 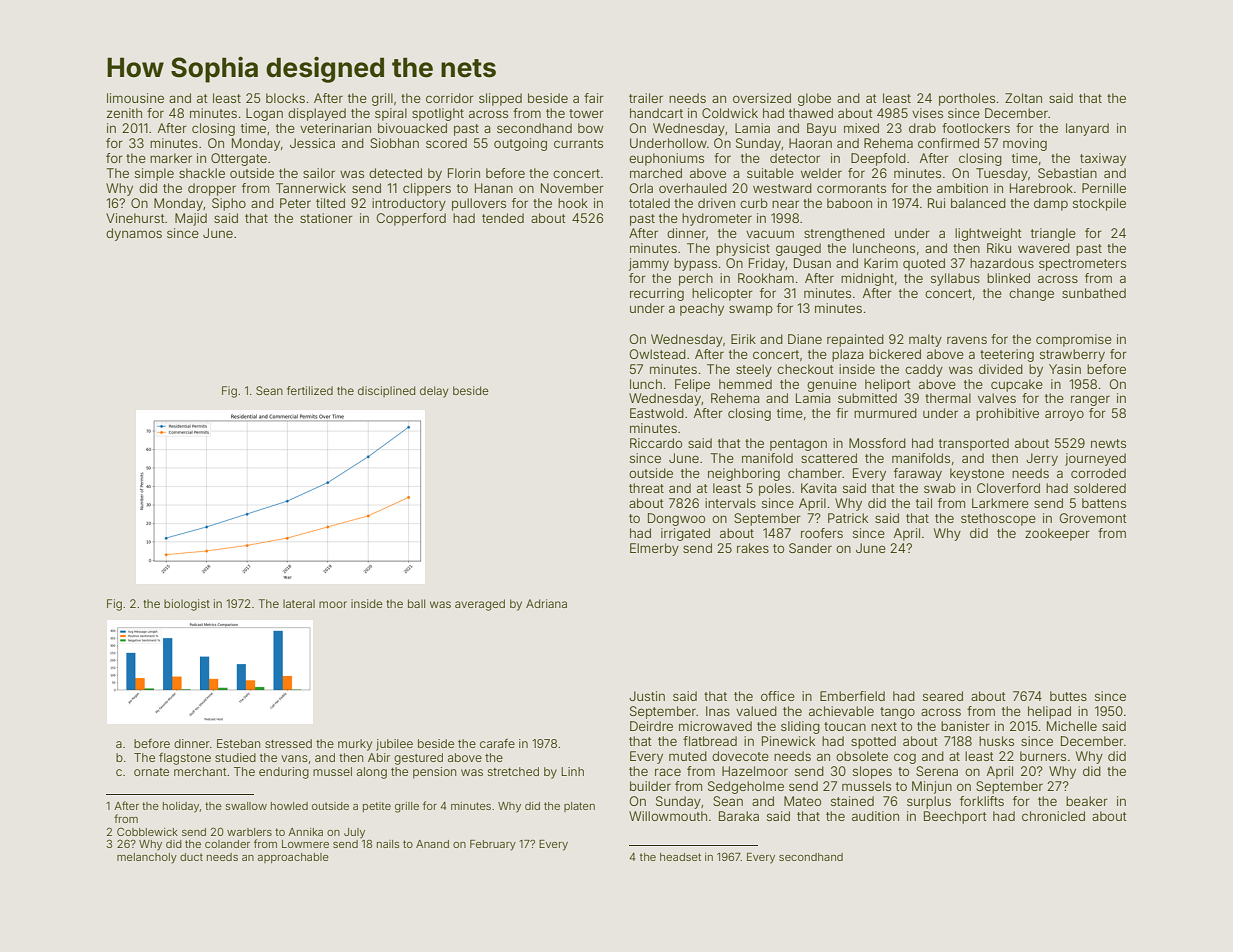 I want to click on approachable, so click(x=293, y=858).
